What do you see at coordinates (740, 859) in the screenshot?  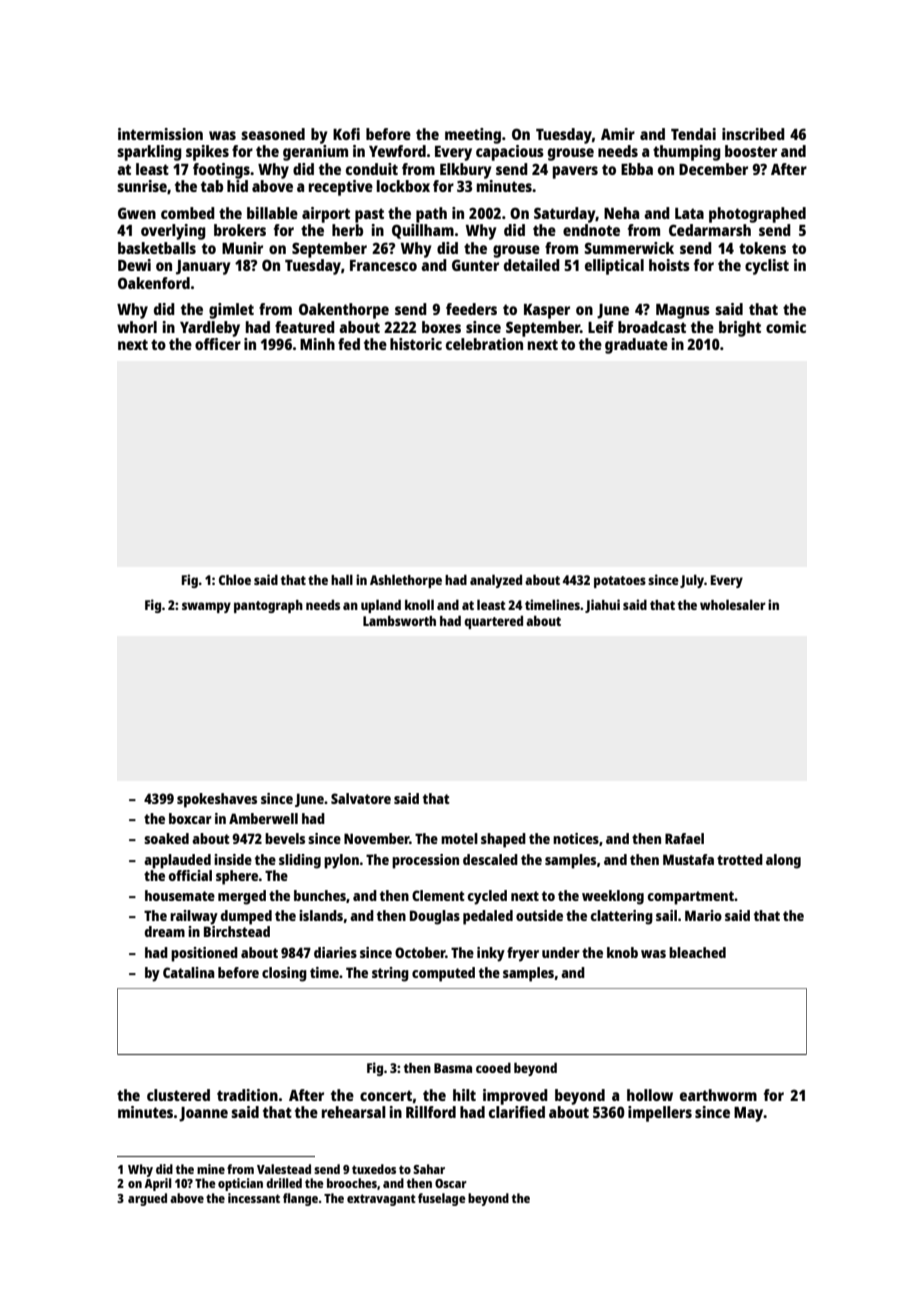 I see `trotted` at bounding box center [740, 859].
